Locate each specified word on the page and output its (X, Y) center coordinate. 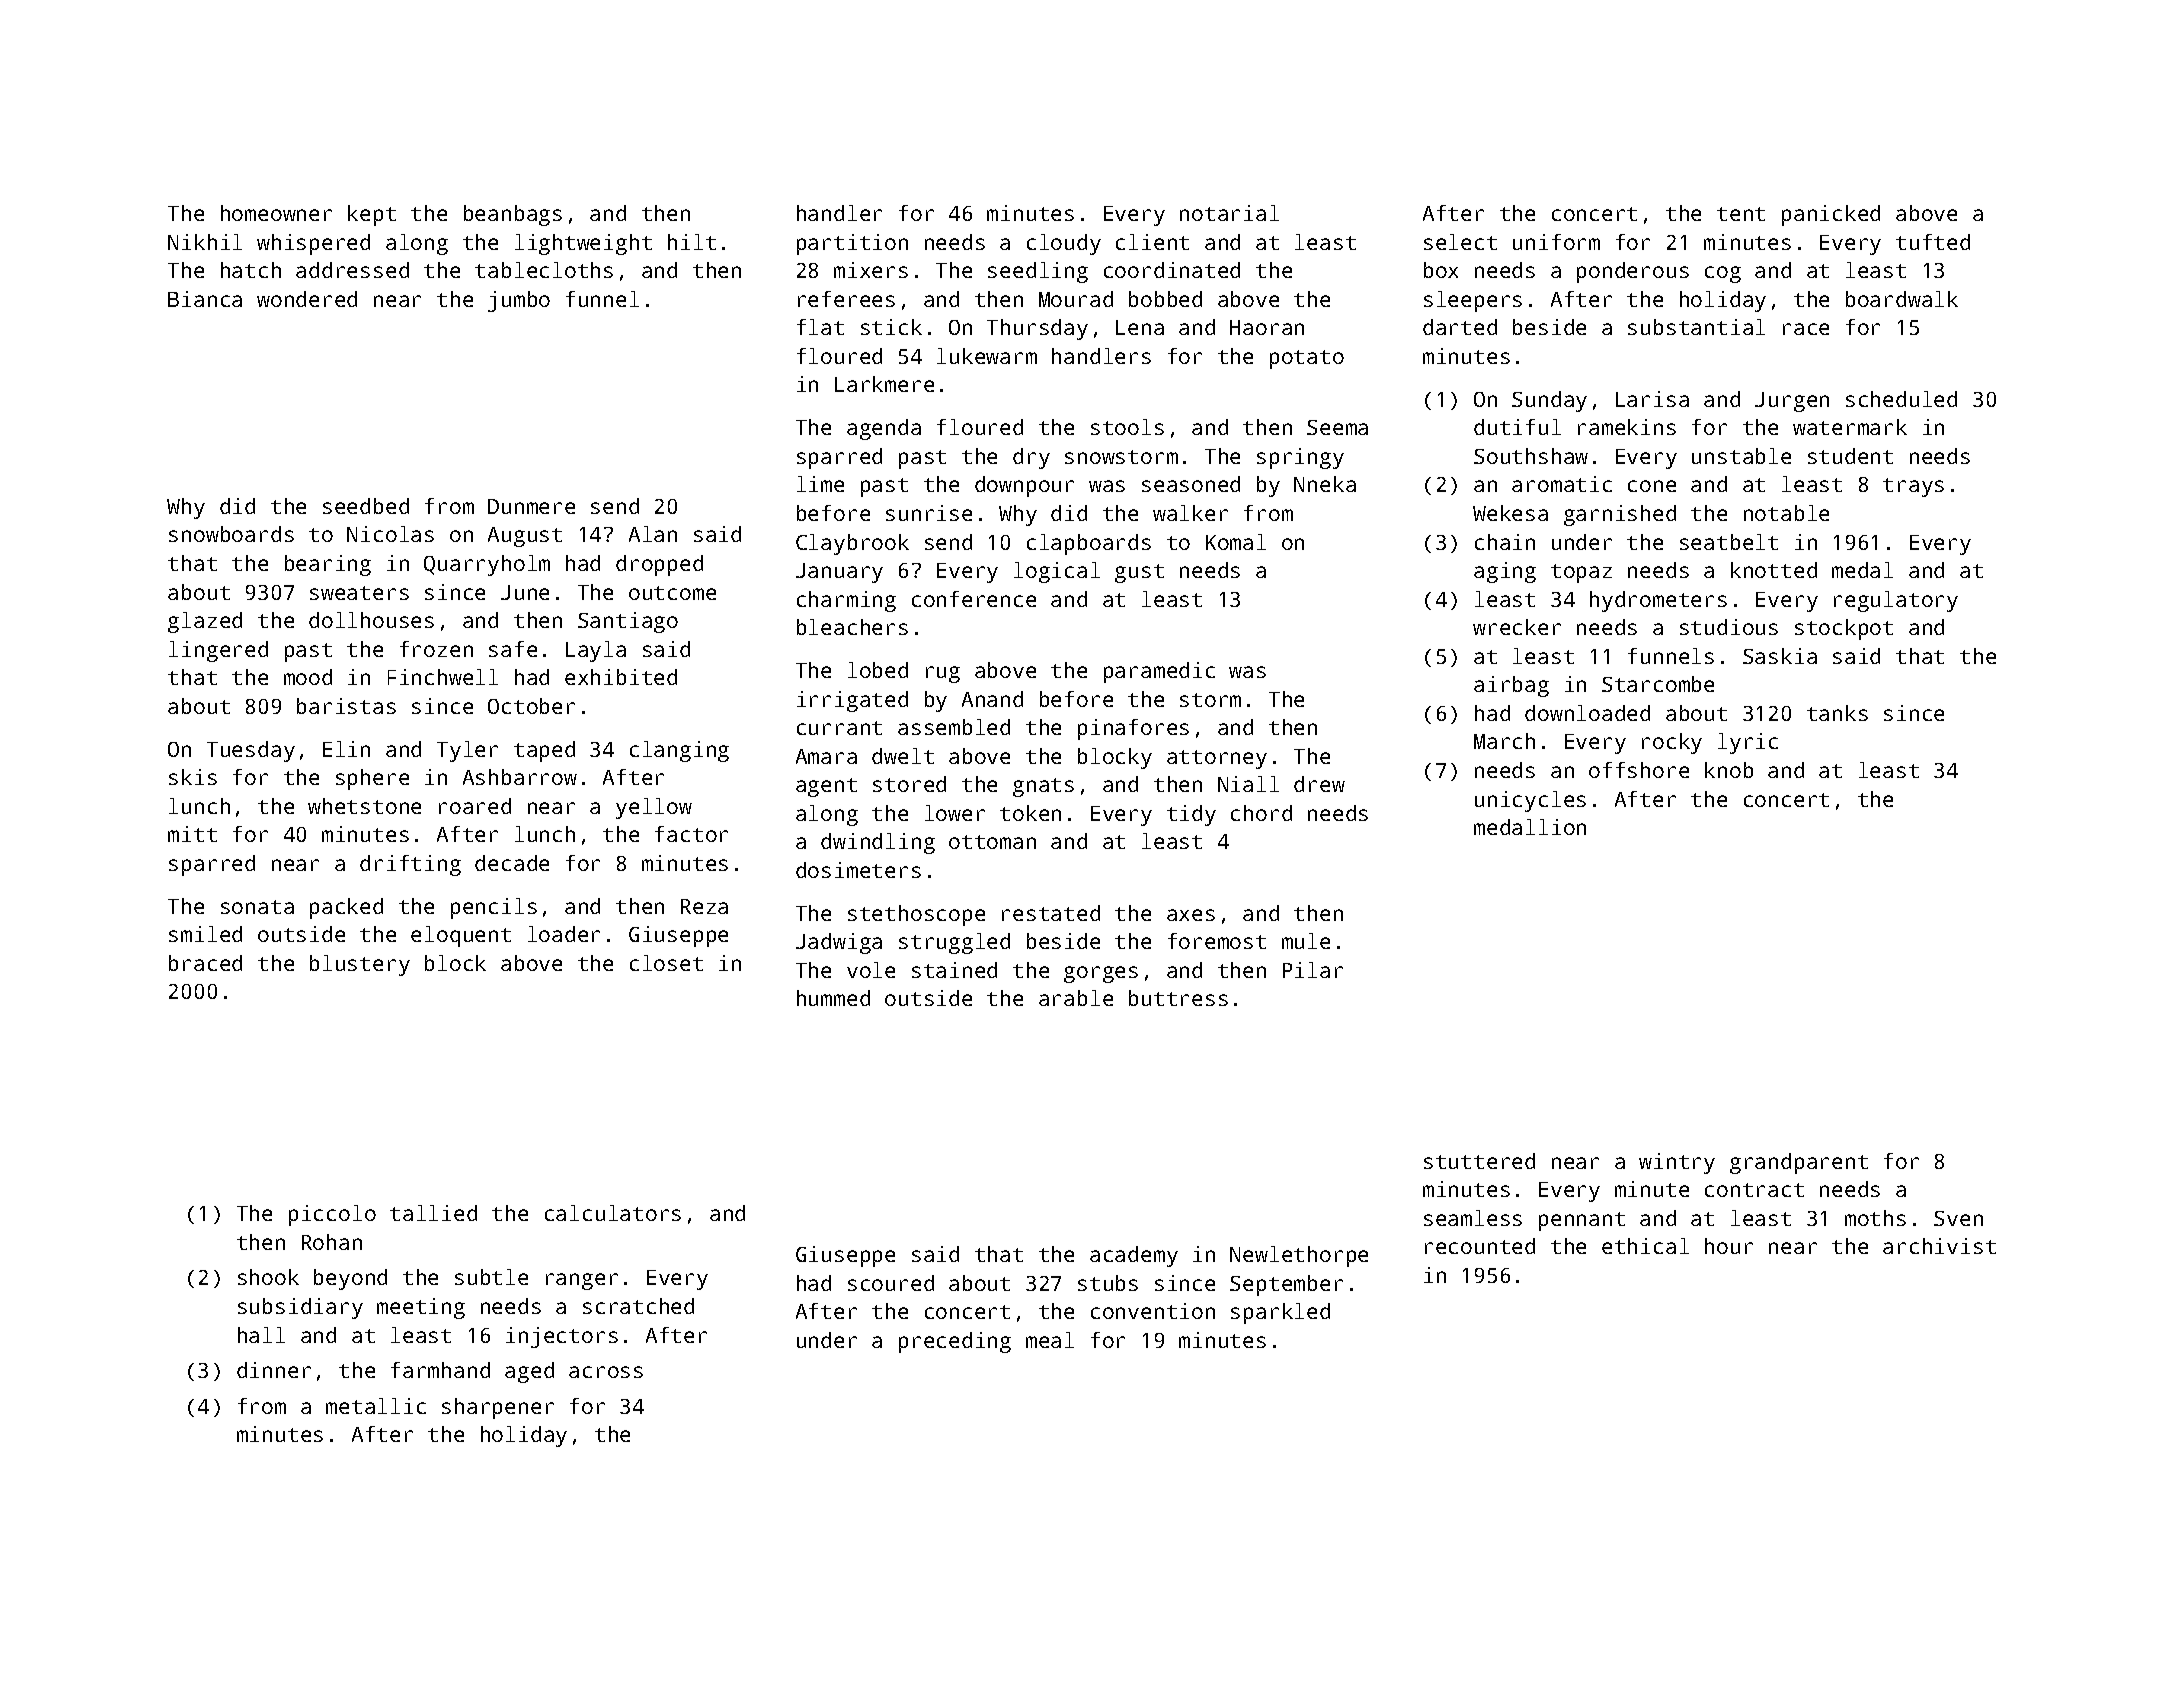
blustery (360, 965)
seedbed (366, 506)
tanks (1837, 713)
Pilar (1313, 970)
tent (1741, 214)
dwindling (878, 843)
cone (1652, 486)
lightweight (583, 244)
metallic (376, 1406)
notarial (1229, 213)
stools (1127, 427)
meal (1050, 1340)
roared (475, 806)
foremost (1217, 941)
